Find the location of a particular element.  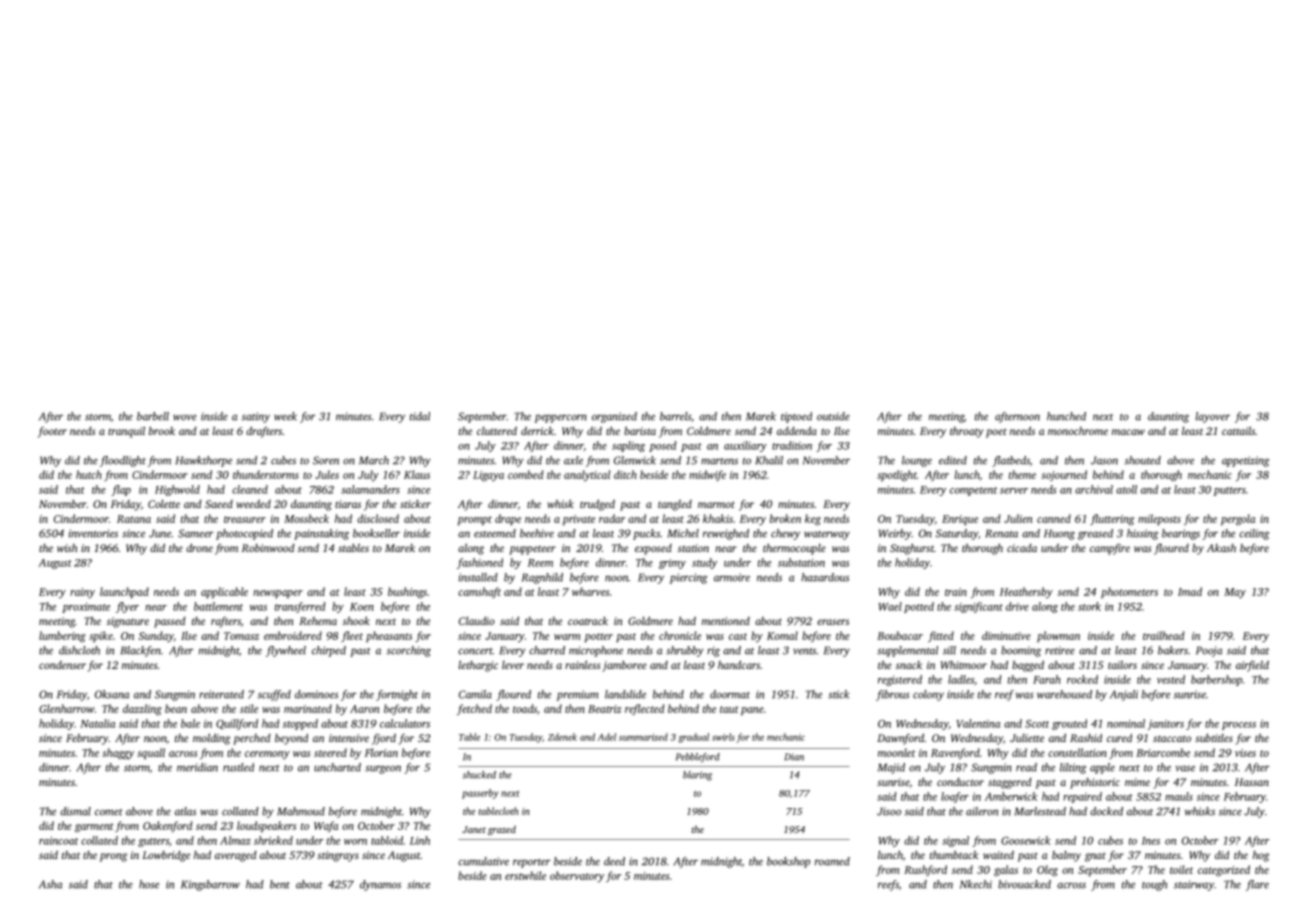

Pooja is located at coordinates (1209, 651).
